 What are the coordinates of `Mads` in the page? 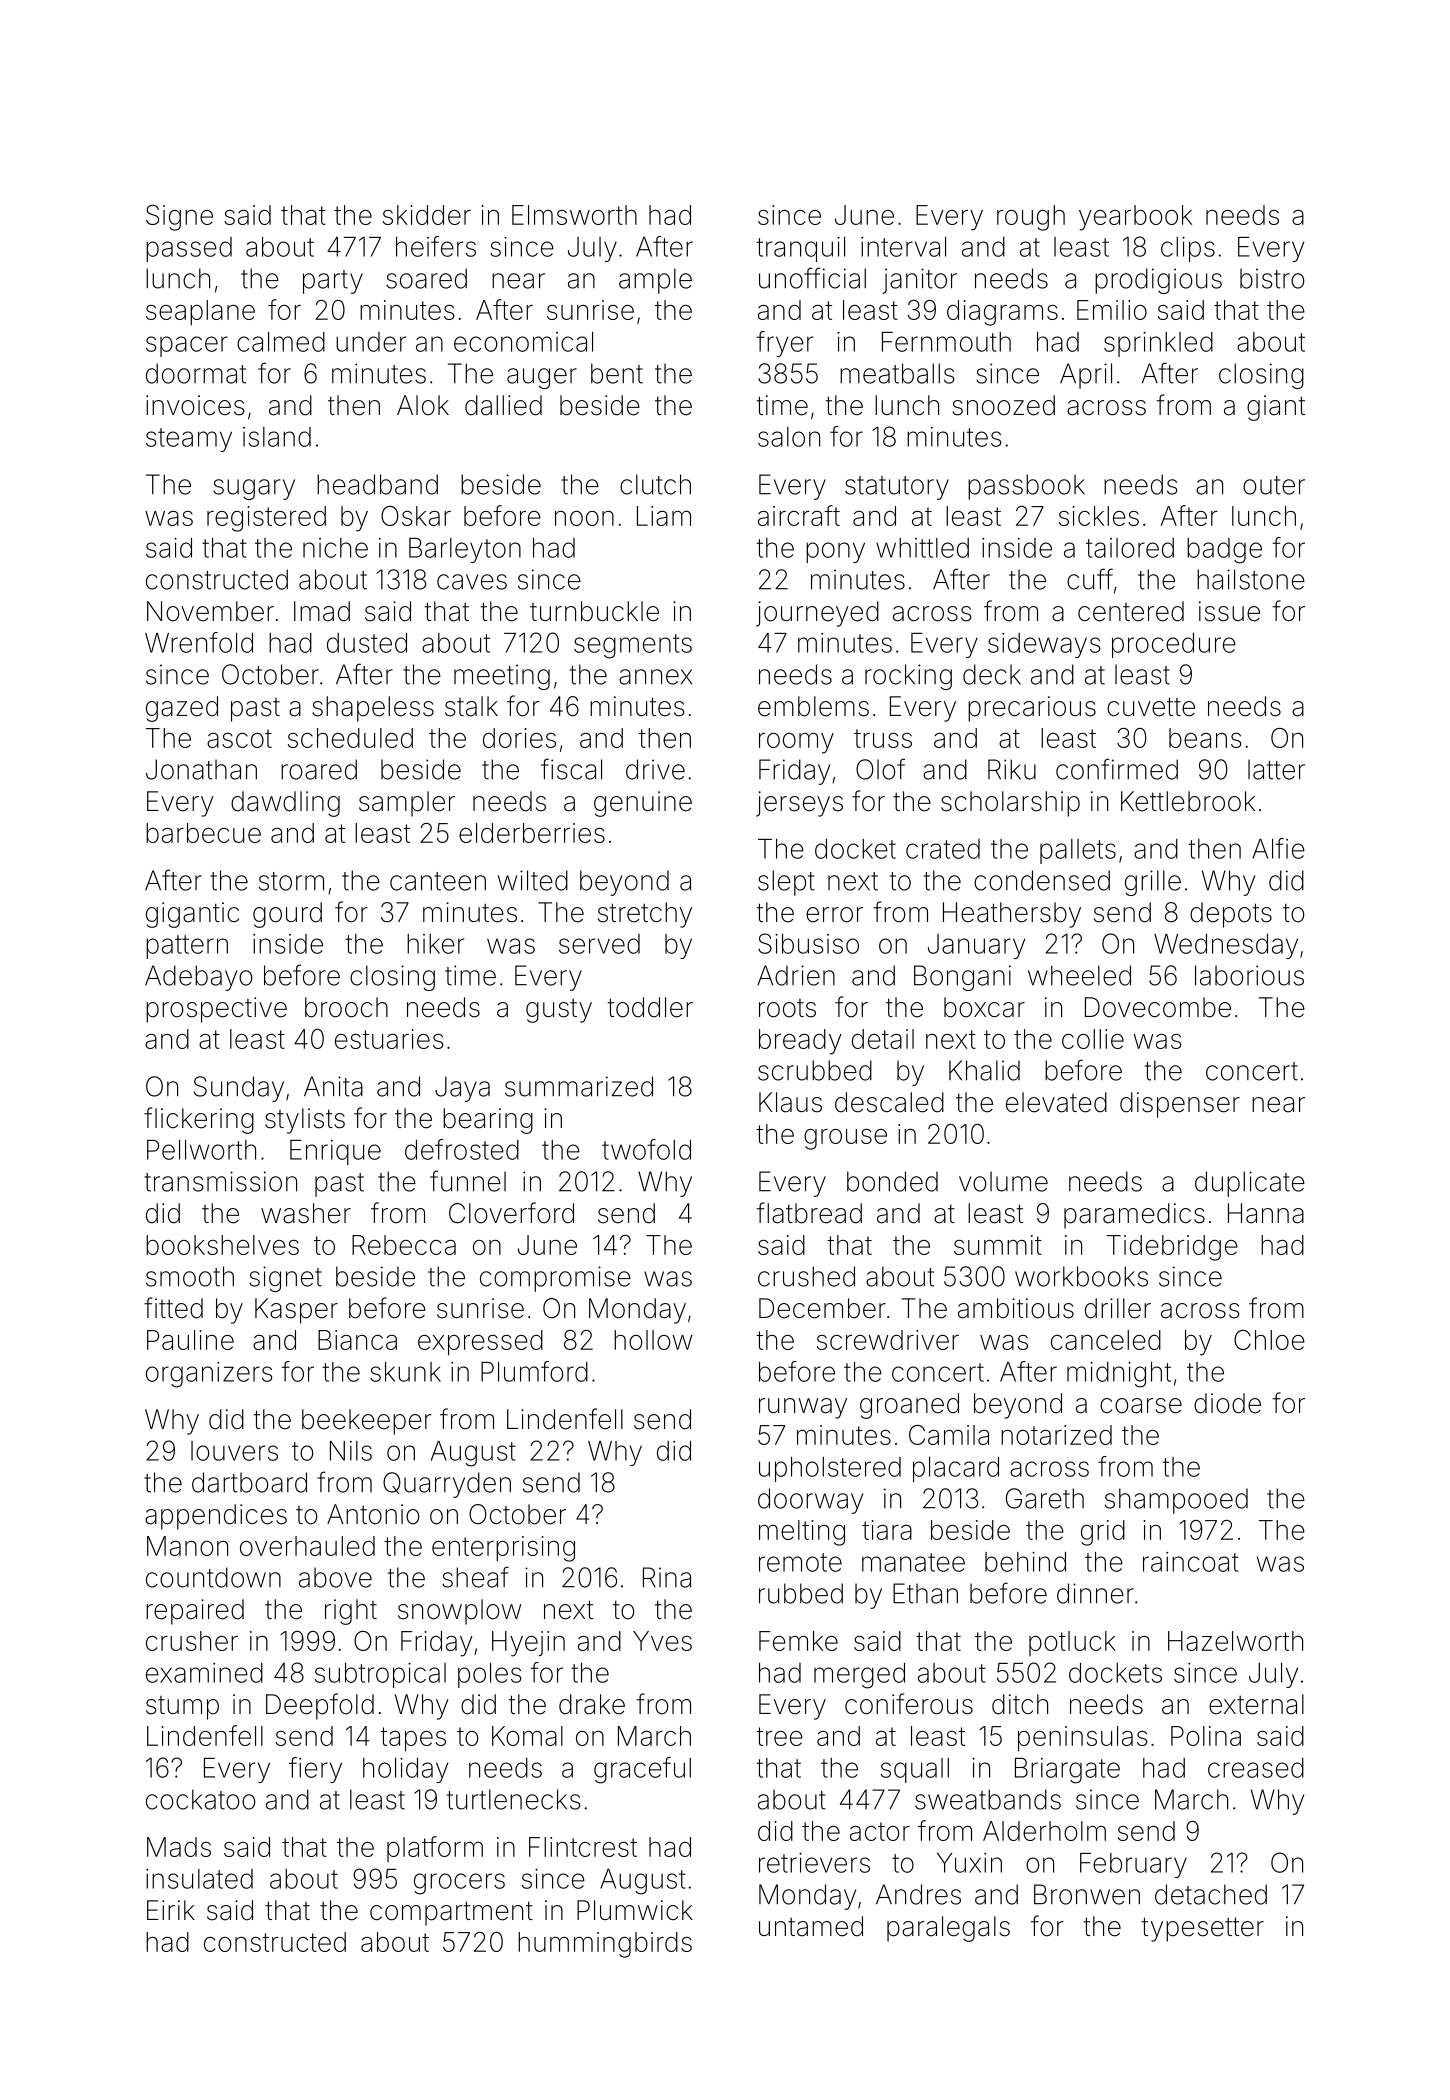 It's located at (179, 1847).
